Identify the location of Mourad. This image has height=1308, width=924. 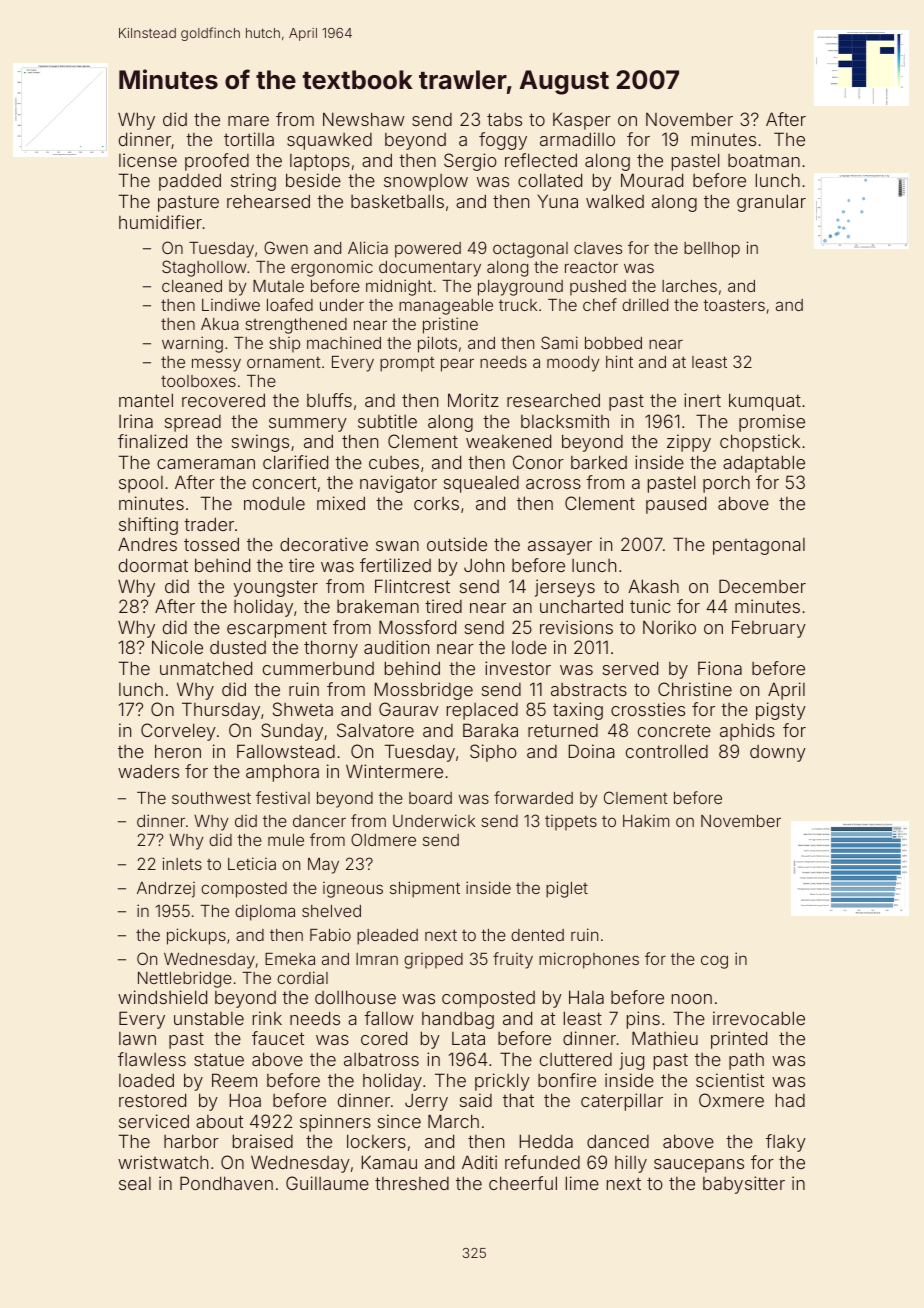
(652, 180).
